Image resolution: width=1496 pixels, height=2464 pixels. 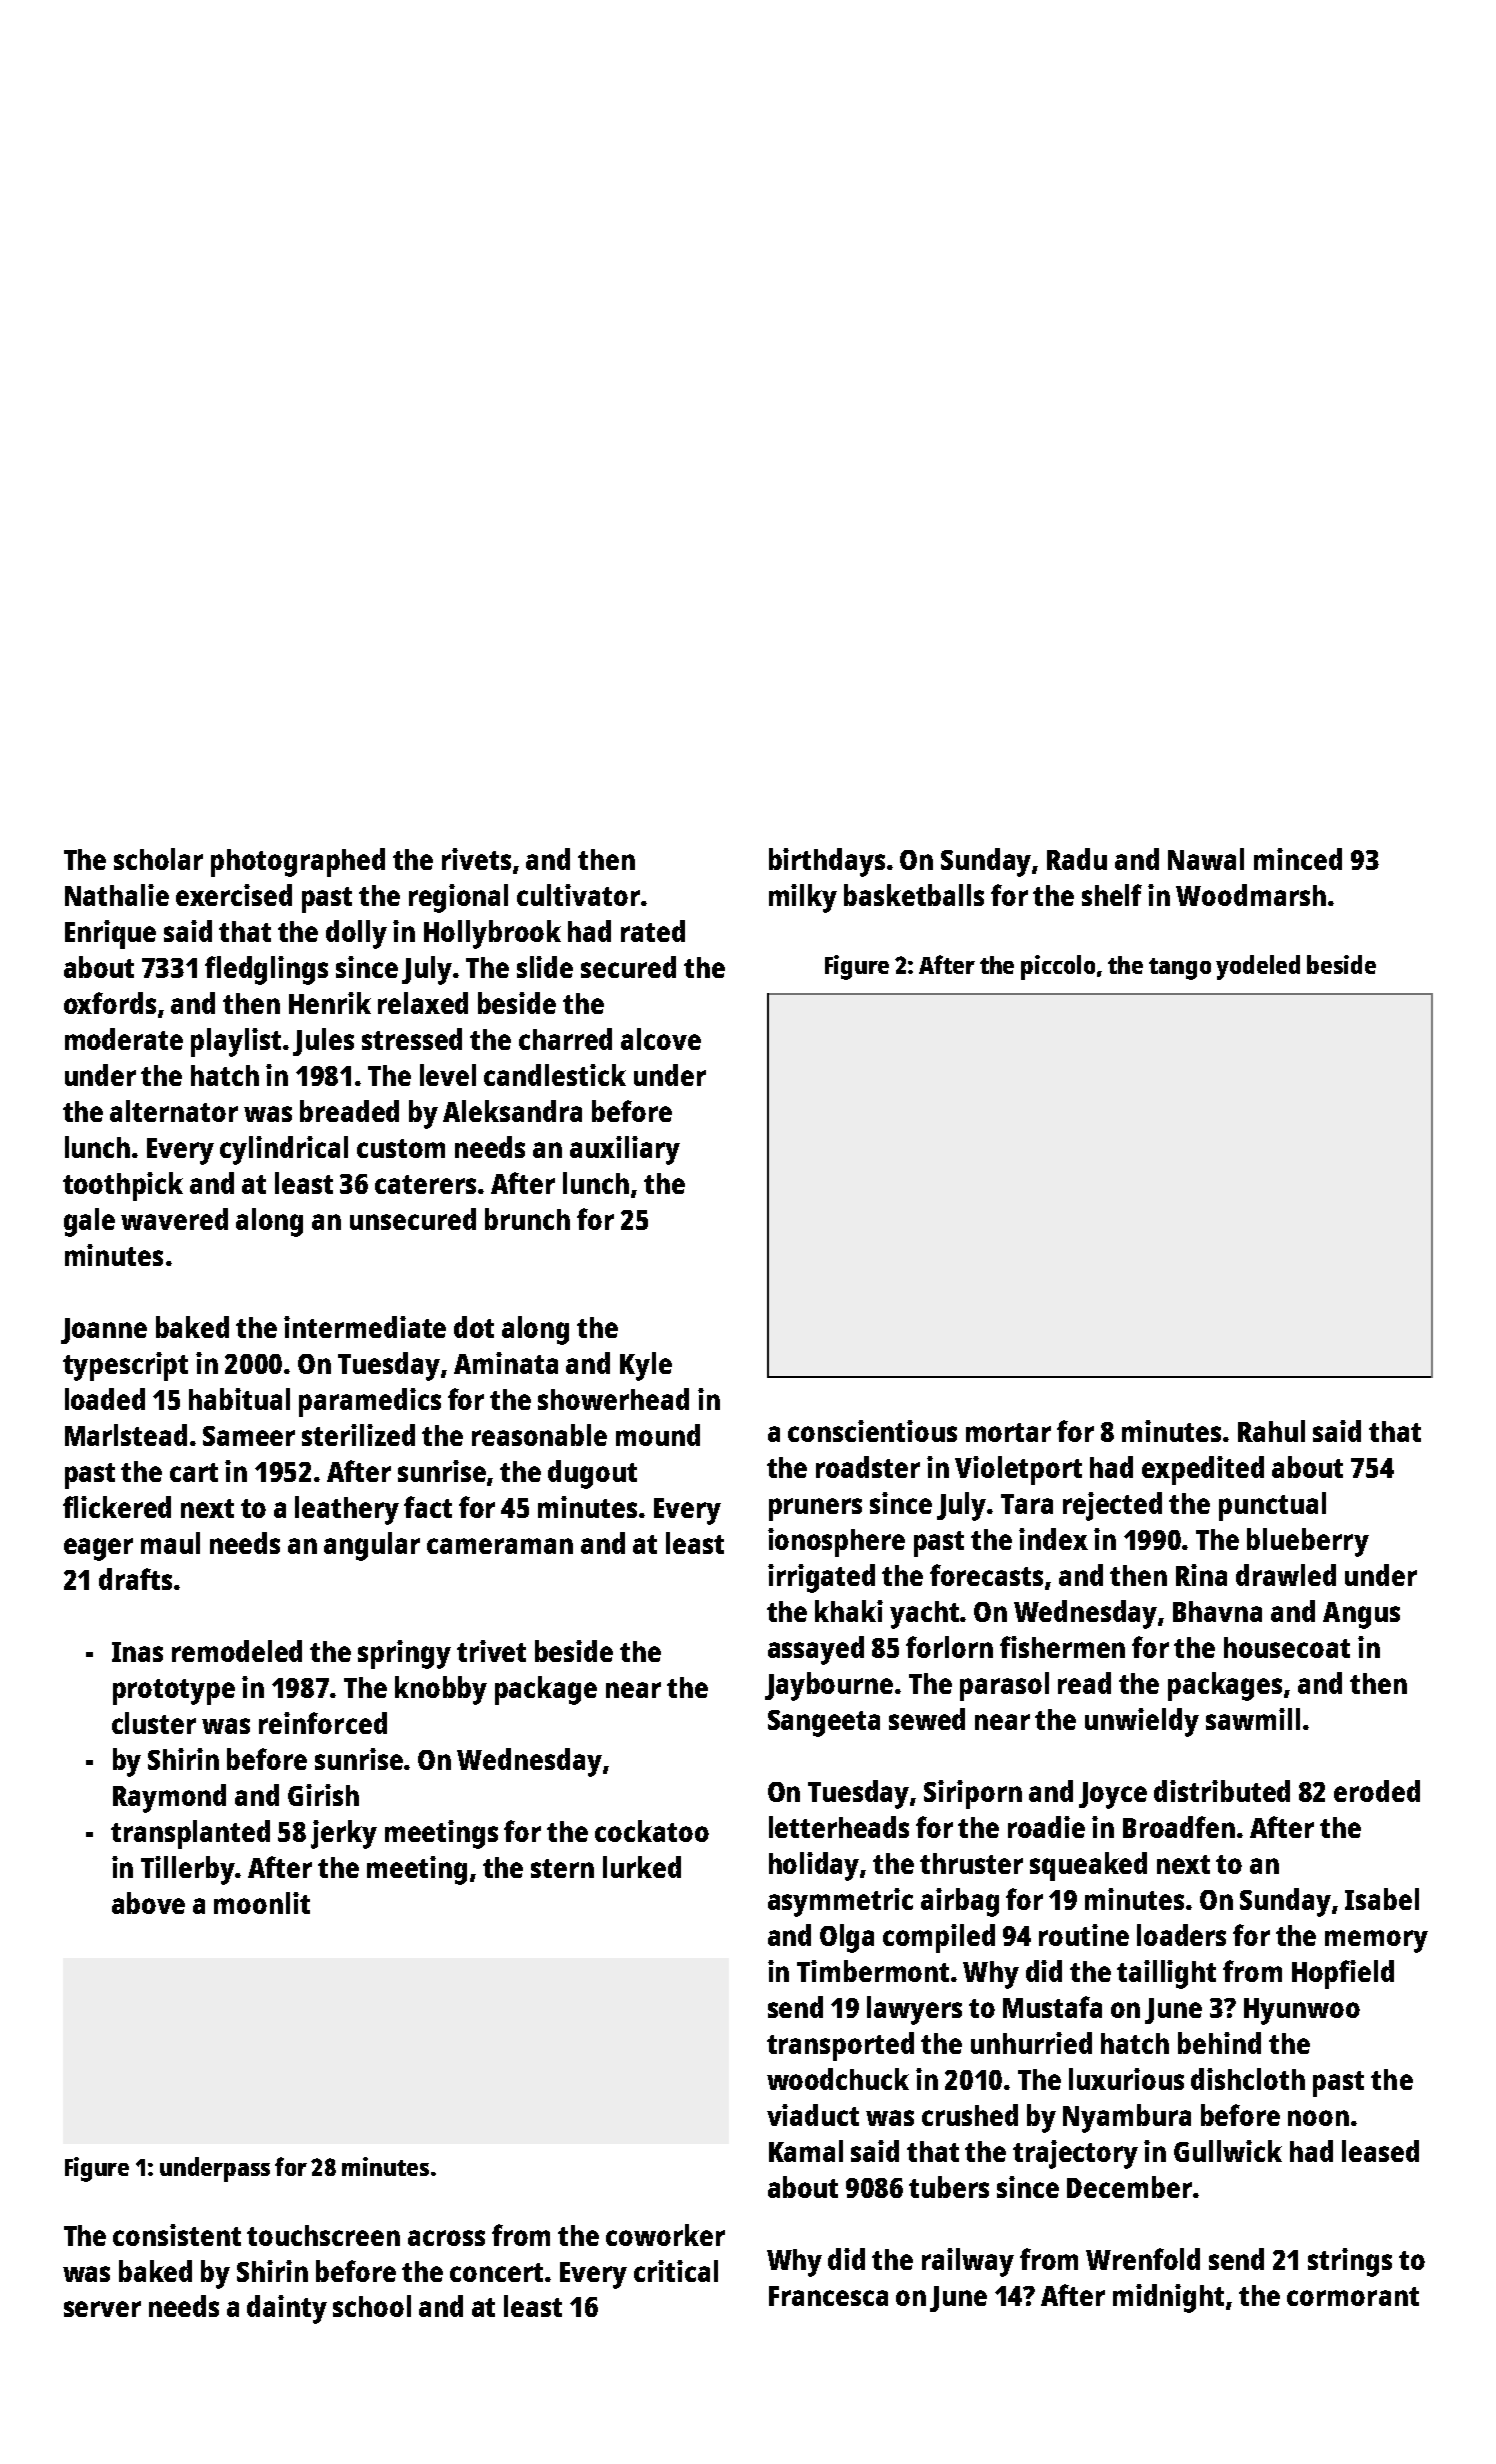 What do you see at coordinates (873, 1971) in the document?
I see `Timbermont` at bounding box center [873, 1971].
